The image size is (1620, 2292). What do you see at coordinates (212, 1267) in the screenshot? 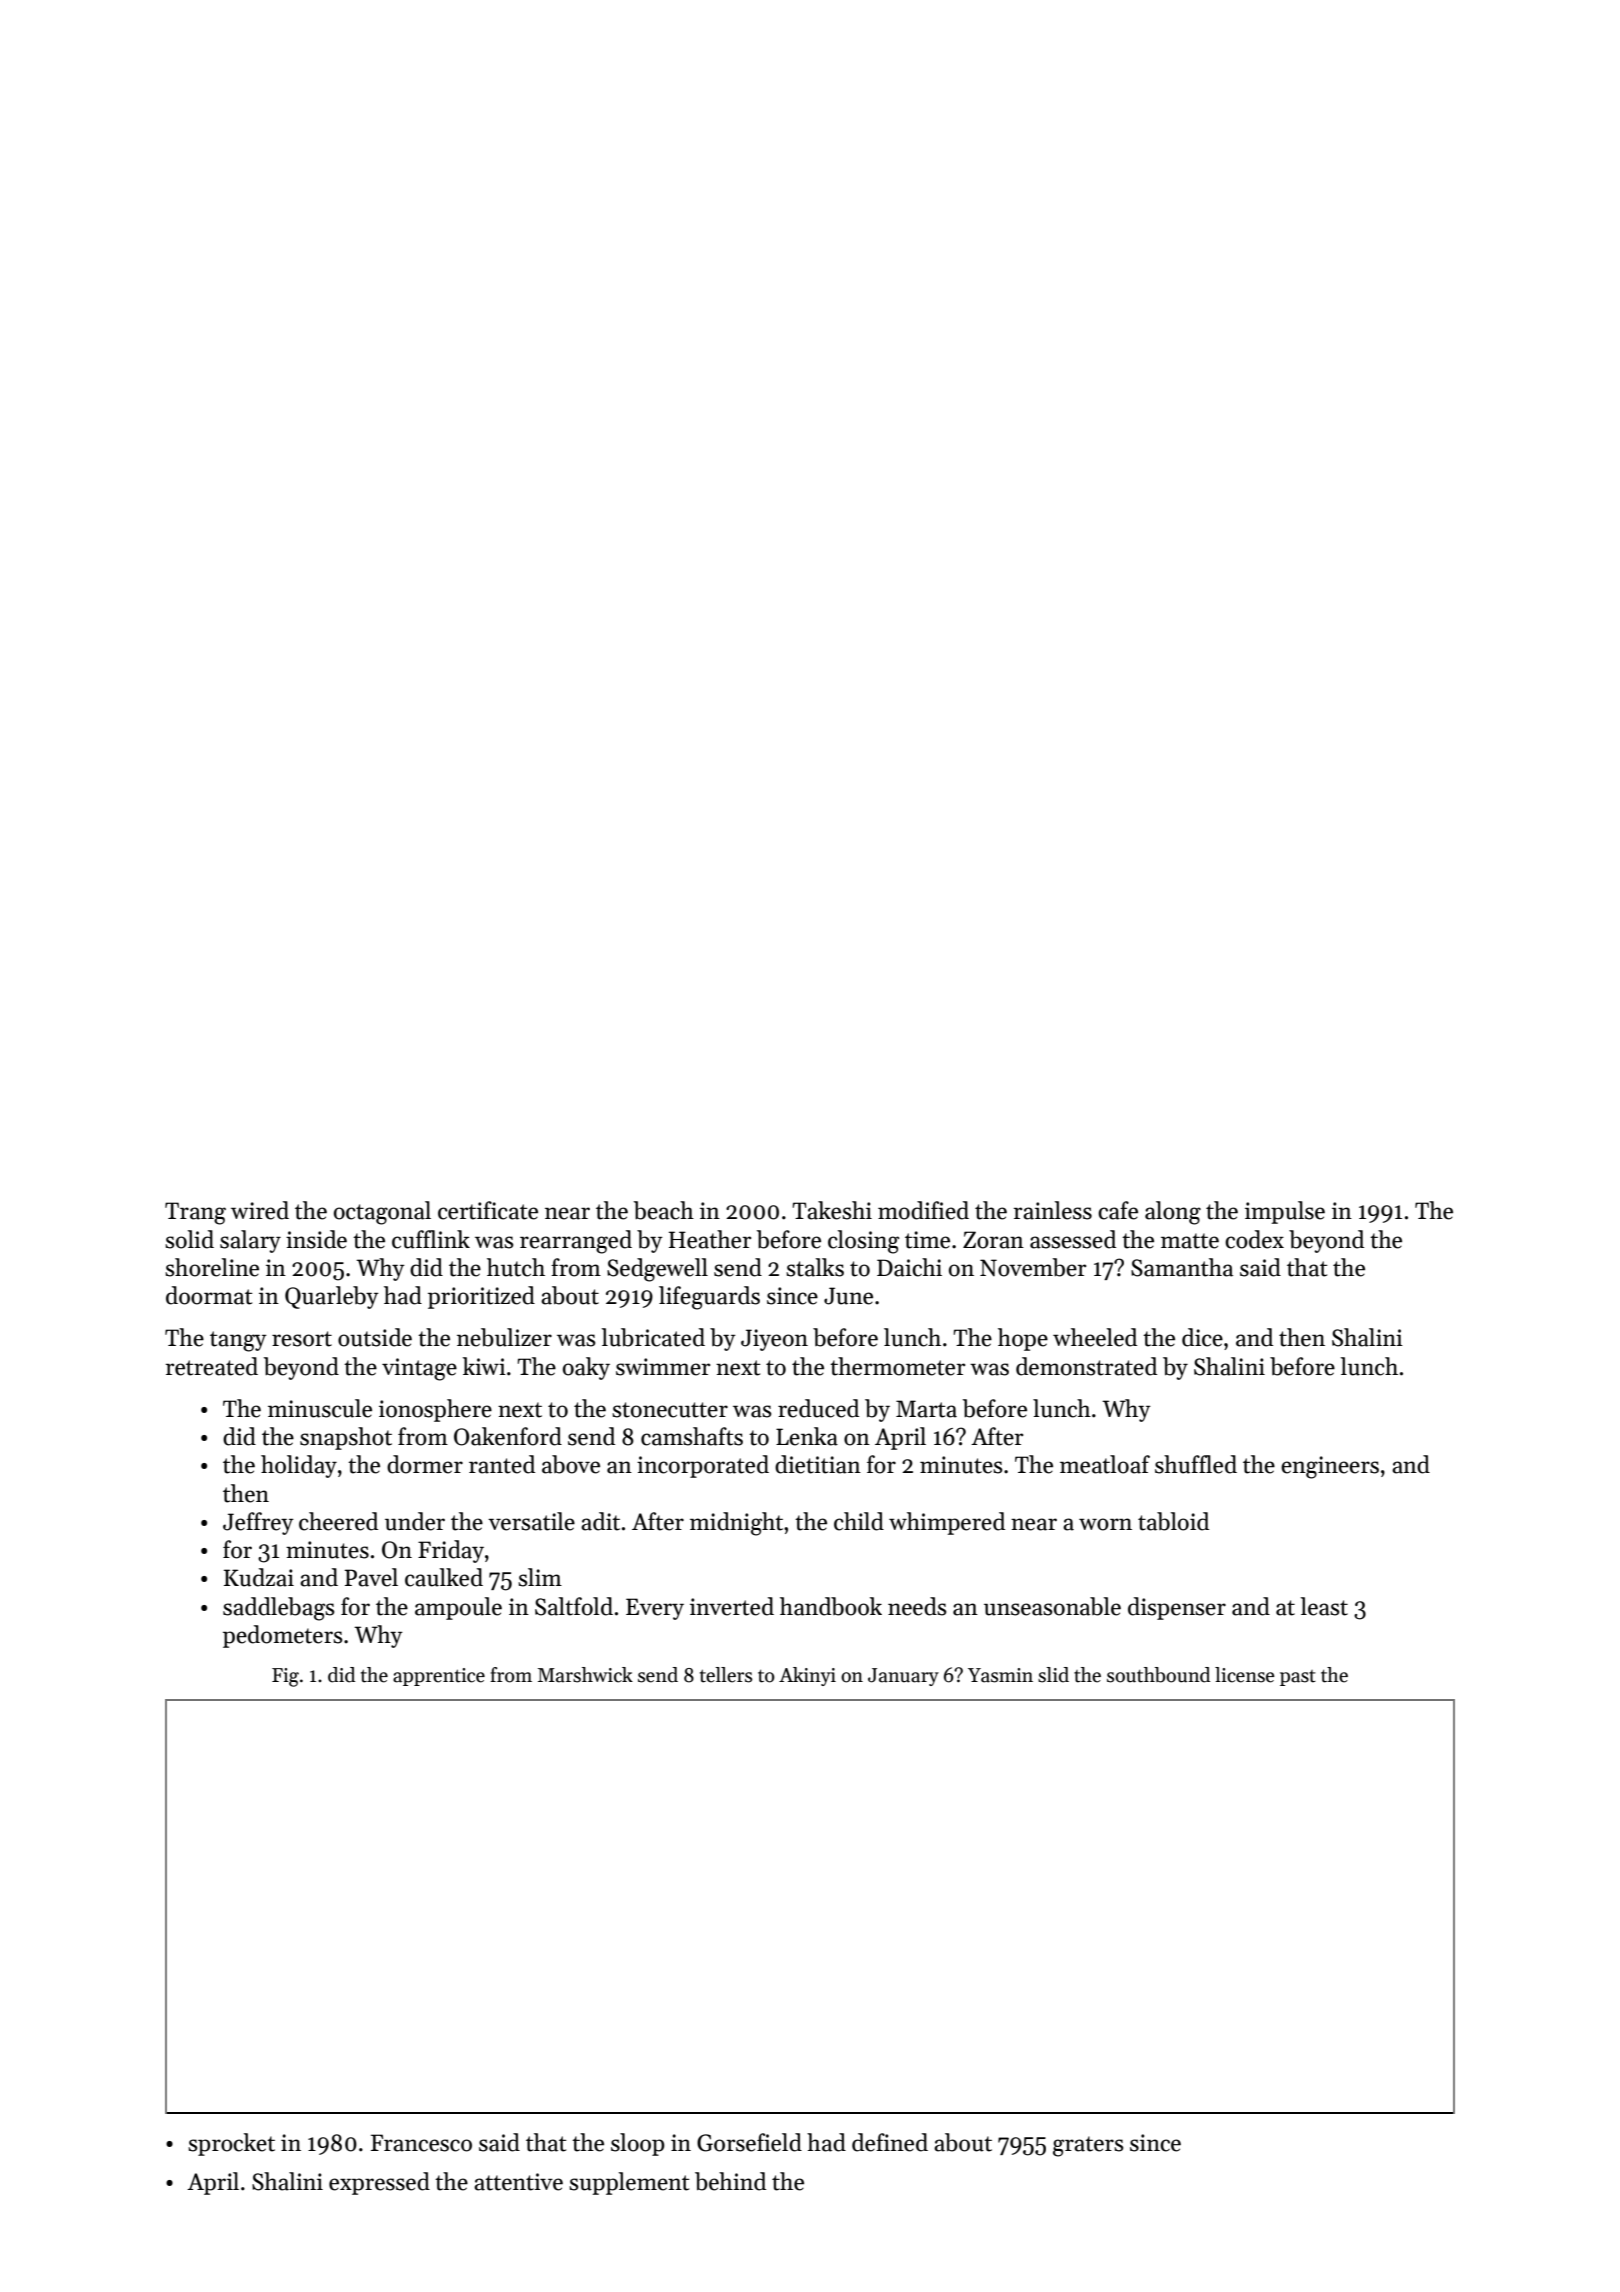
I see `shoreline` at bounding box center [212, 1267].
